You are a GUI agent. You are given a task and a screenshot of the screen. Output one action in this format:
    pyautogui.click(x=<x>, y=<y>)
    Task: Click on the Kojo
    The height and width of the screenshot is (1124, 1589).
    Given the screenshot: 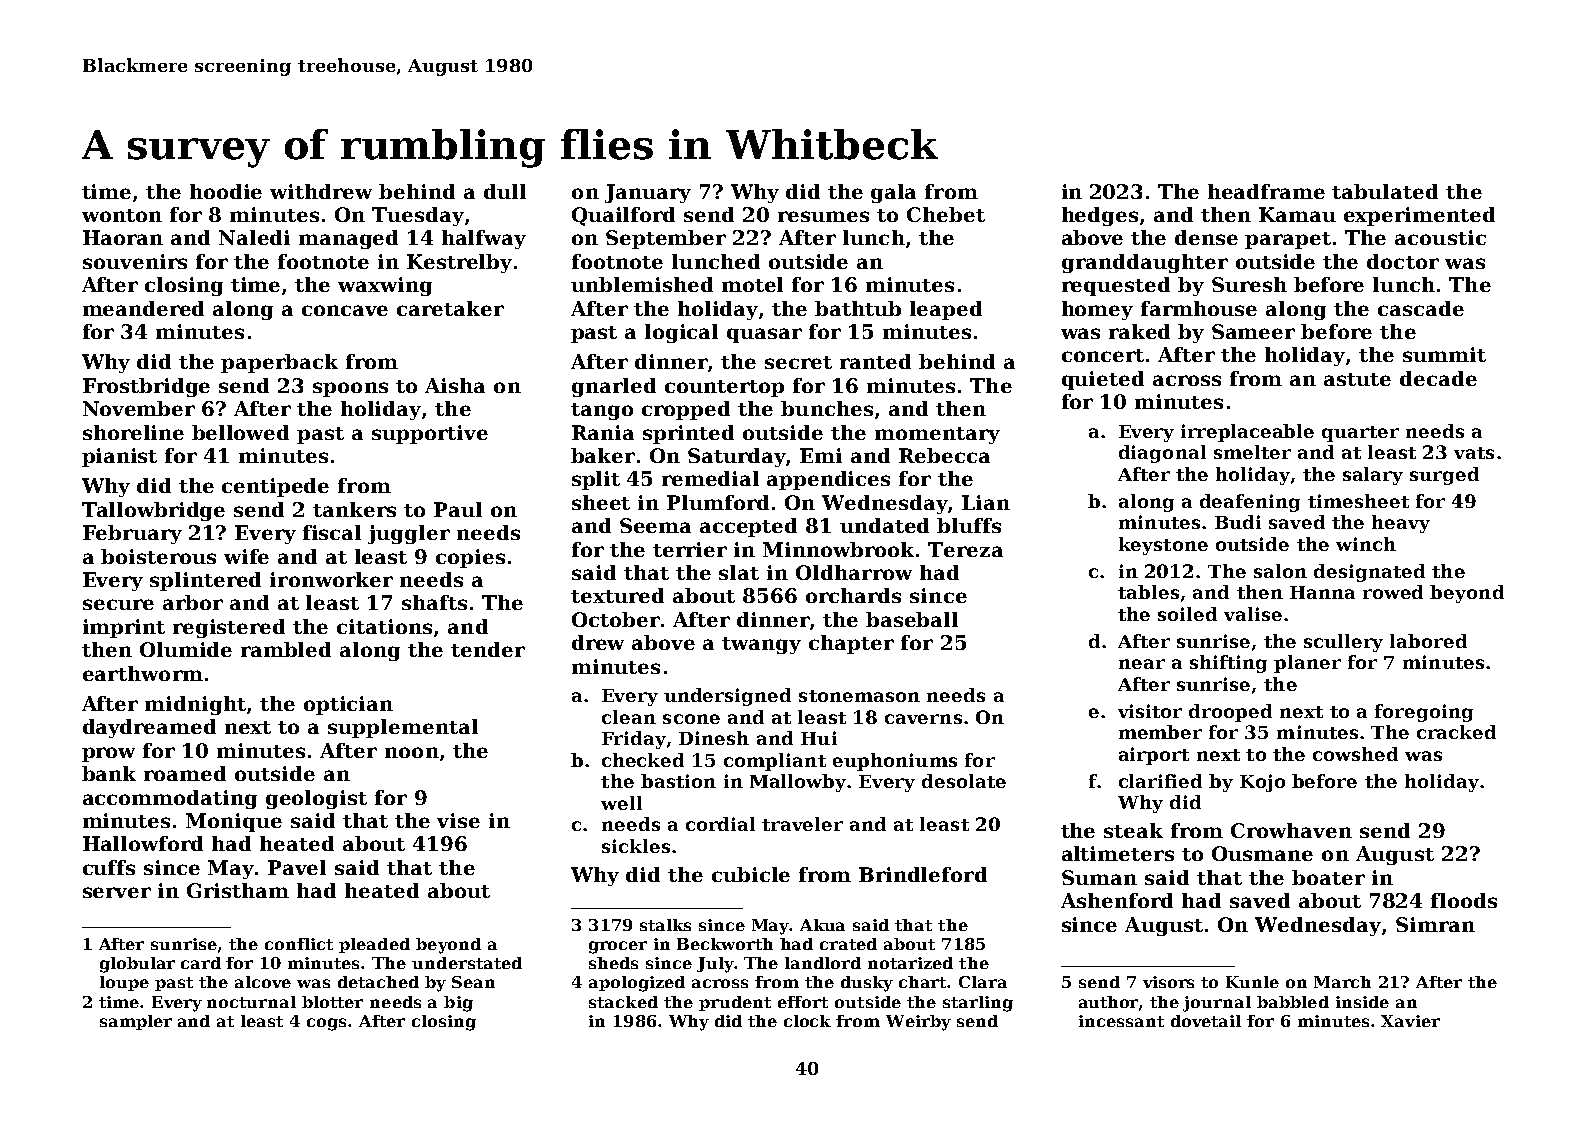 What is the action you would take?
    pyautogui.click(x=1262, y=783)
